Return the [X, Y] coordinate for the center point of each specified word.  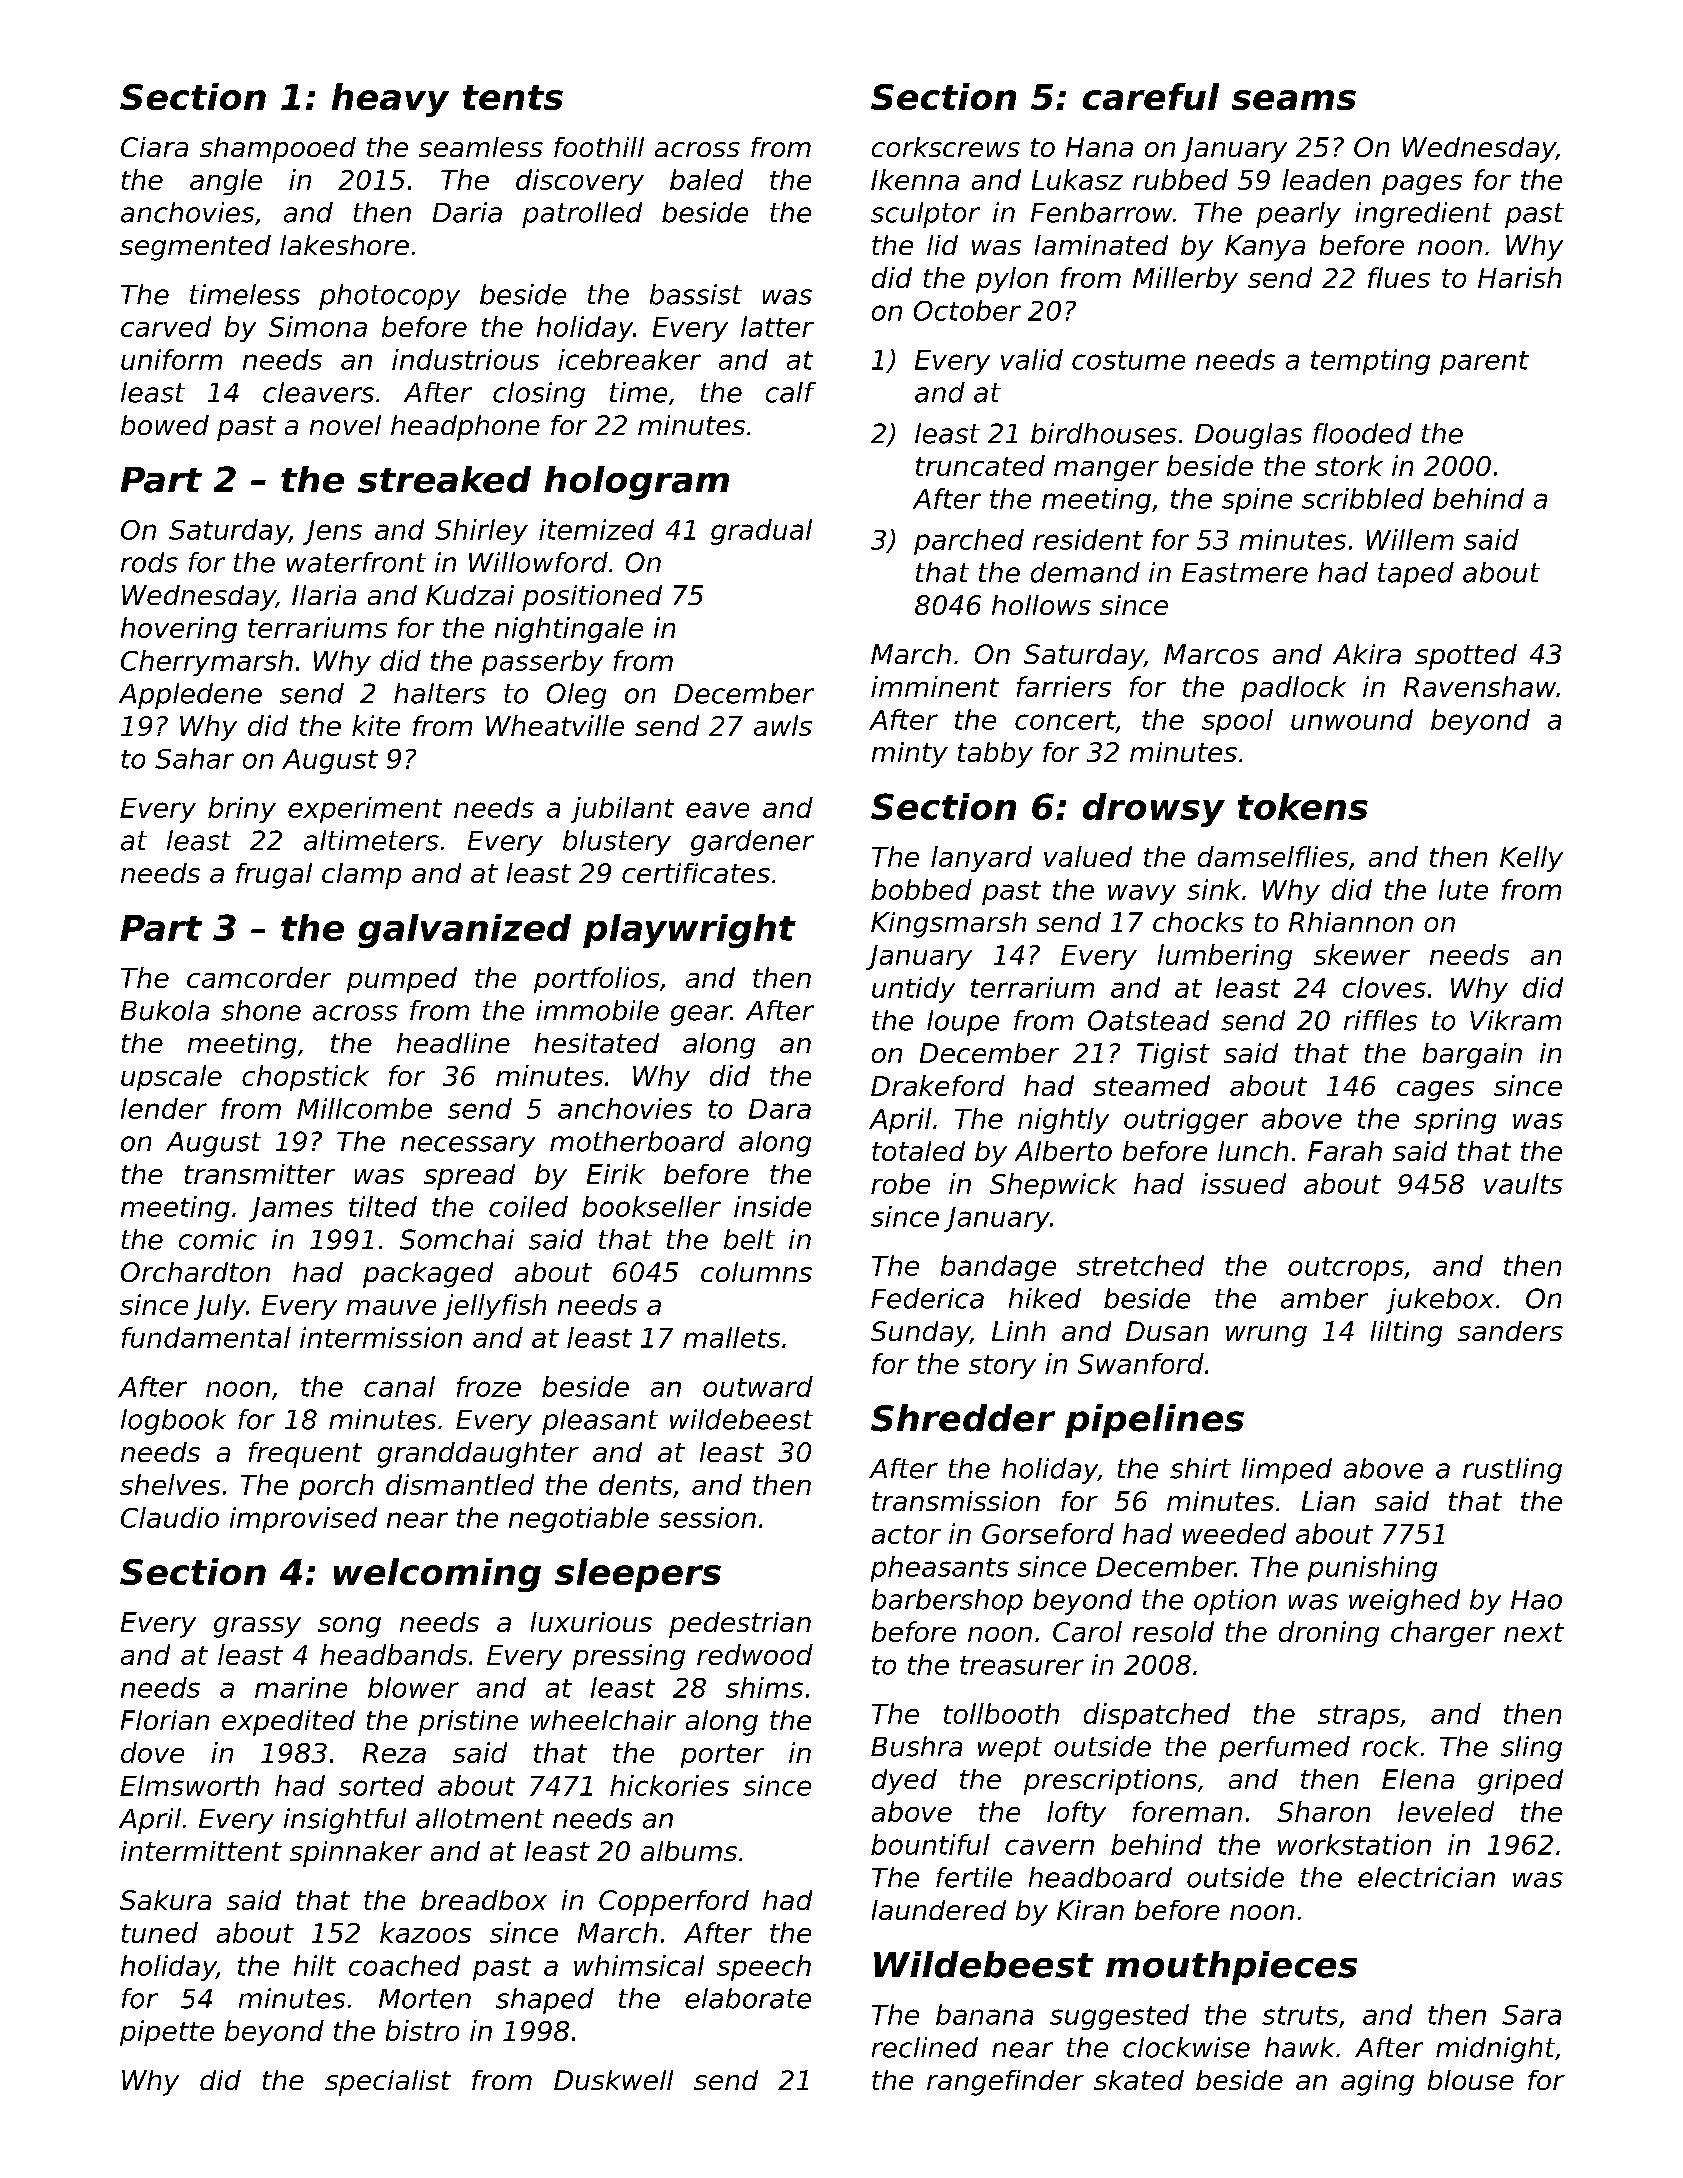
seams [1294, 100]
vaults [1523, 1183]
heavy [390, 100]
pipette [167, 2033]
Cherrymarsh [207, 663]
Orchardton [195, 1272]
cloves [1384, 987]
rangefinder [1005, 2083]
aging [1377, 2083]
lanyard [981, 859]
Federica [927, 1298]
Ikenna [915, 179]
